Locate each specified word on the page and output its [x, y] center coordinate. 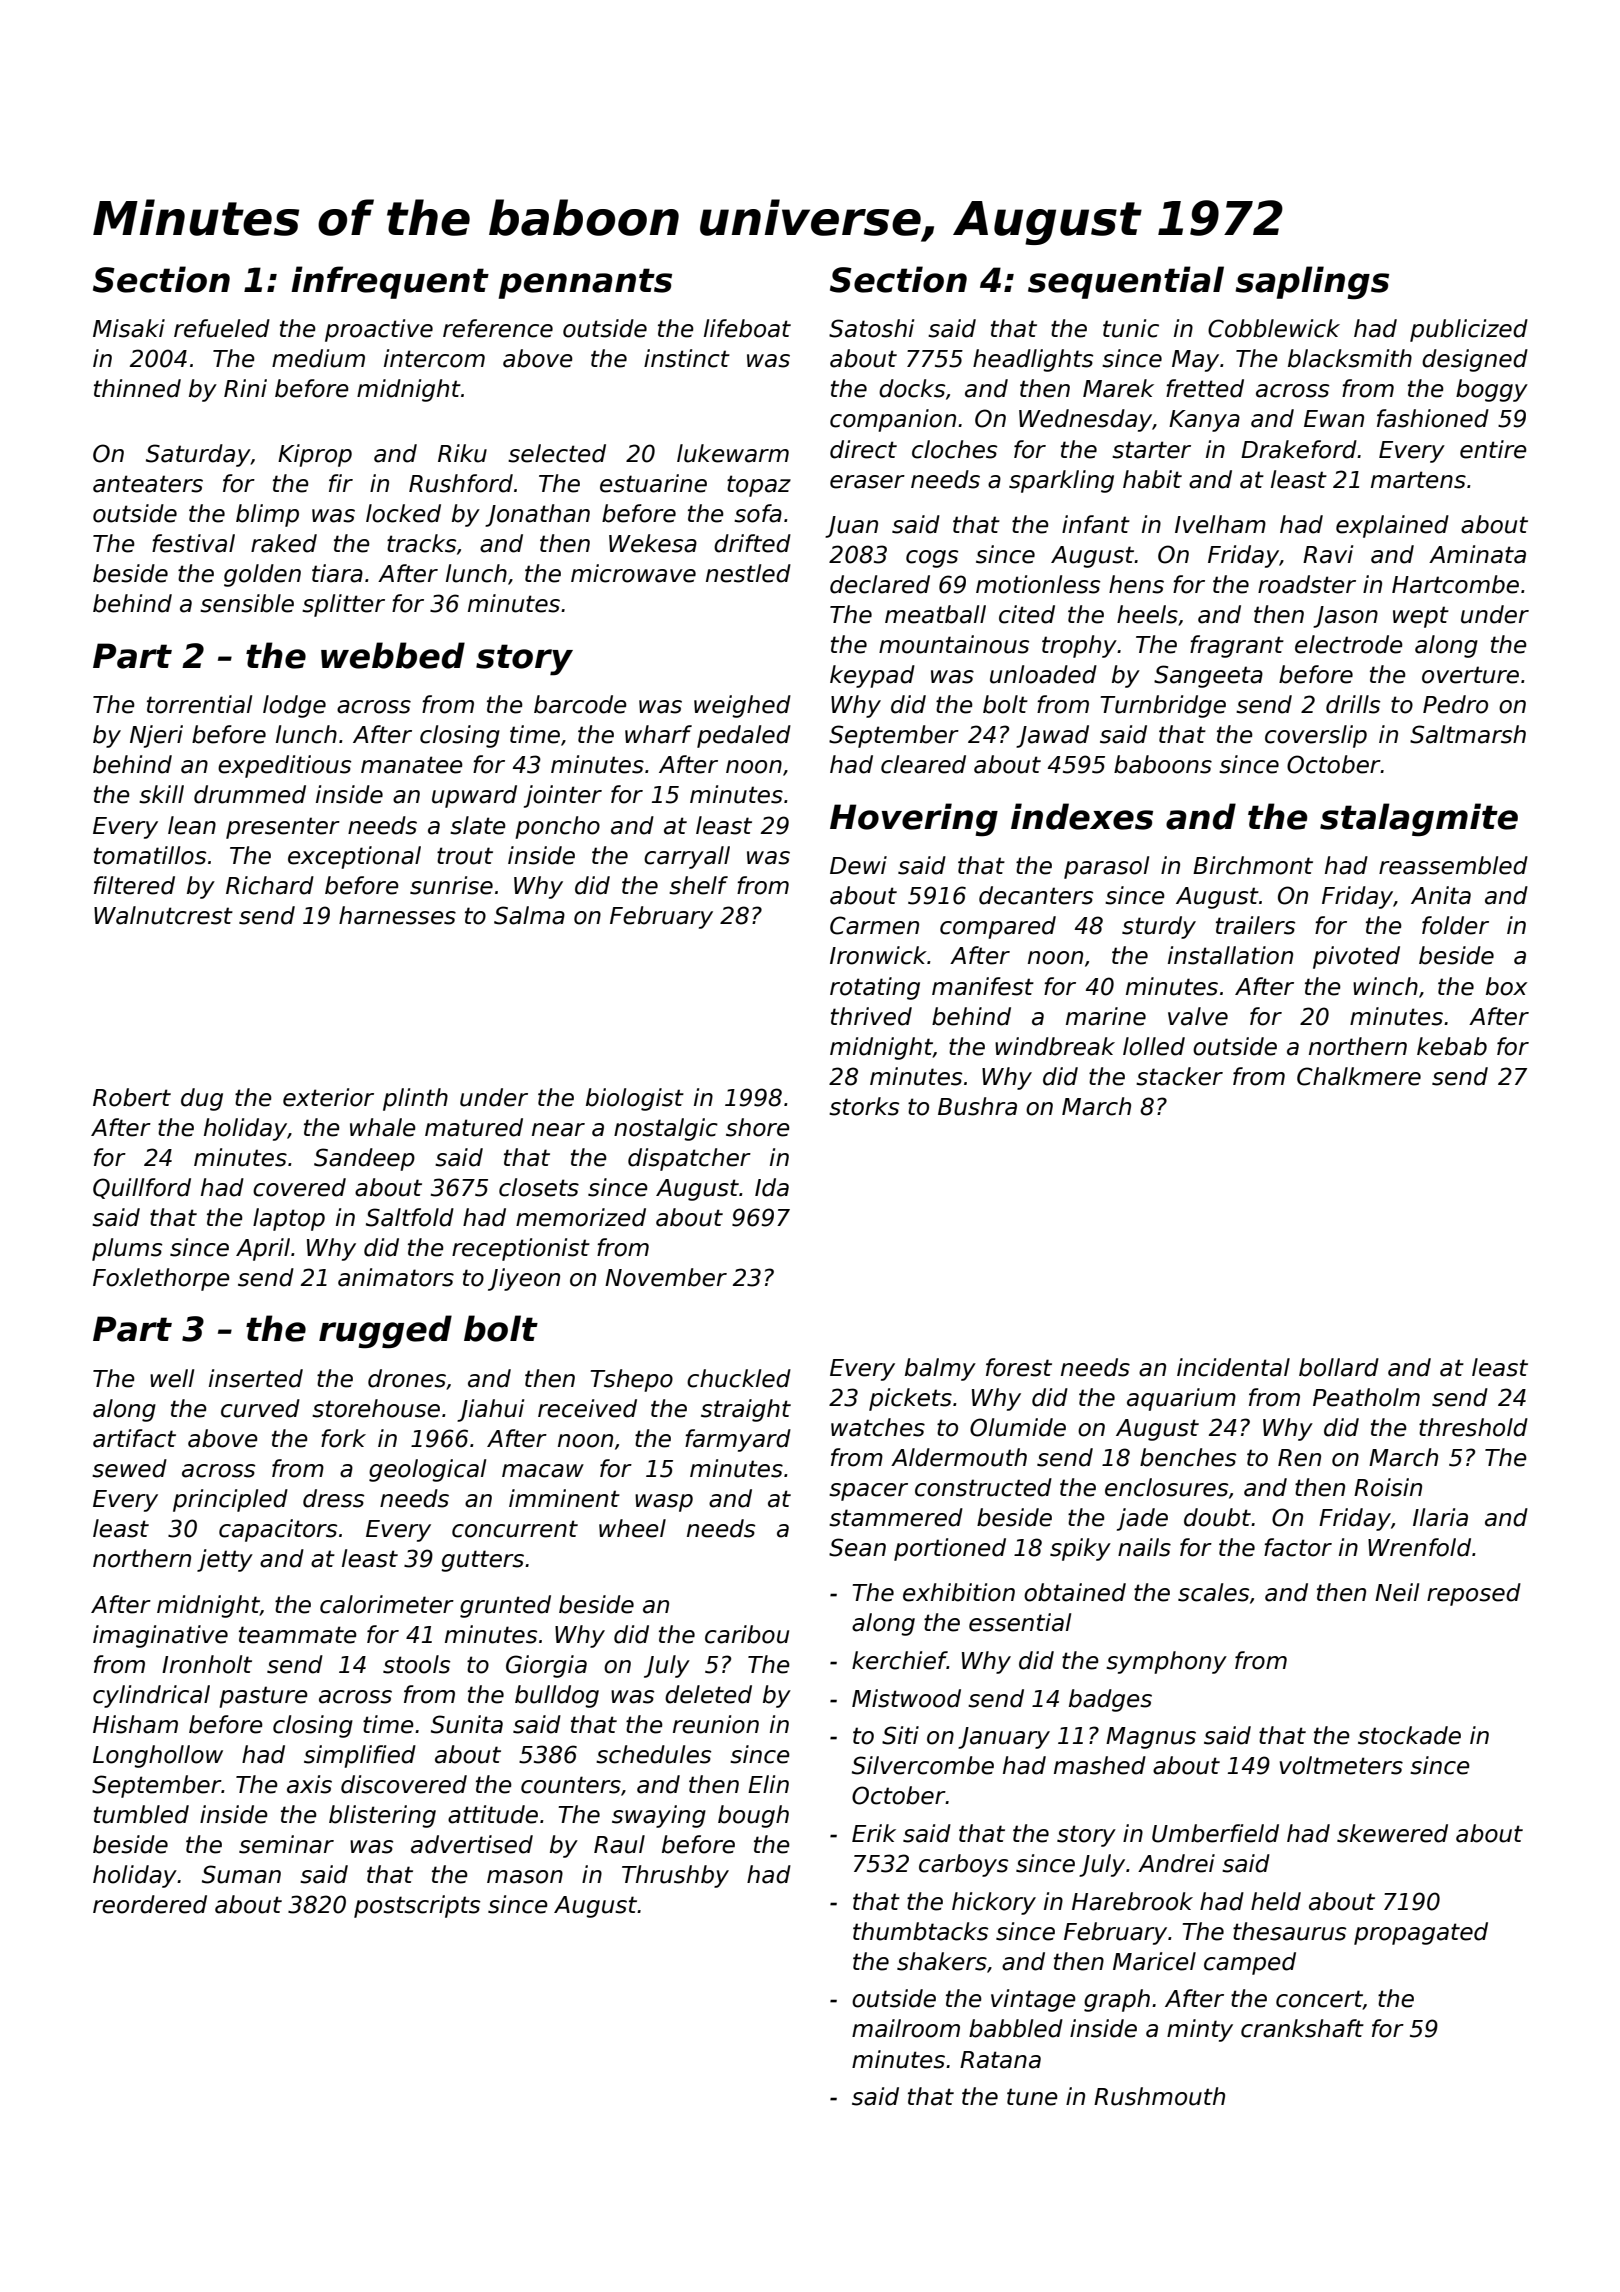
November [666, 1277]
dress [333, 1498]
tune [1032, 2097]
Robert [132, 1097]
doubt [1217, 1517]
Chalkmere [1359, 1076]
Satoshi [871, 328]
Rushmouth [1159, 2096]
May [1195, 361]
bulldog [557, 1696]
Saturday [198, 455]
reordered [150, 1904]
